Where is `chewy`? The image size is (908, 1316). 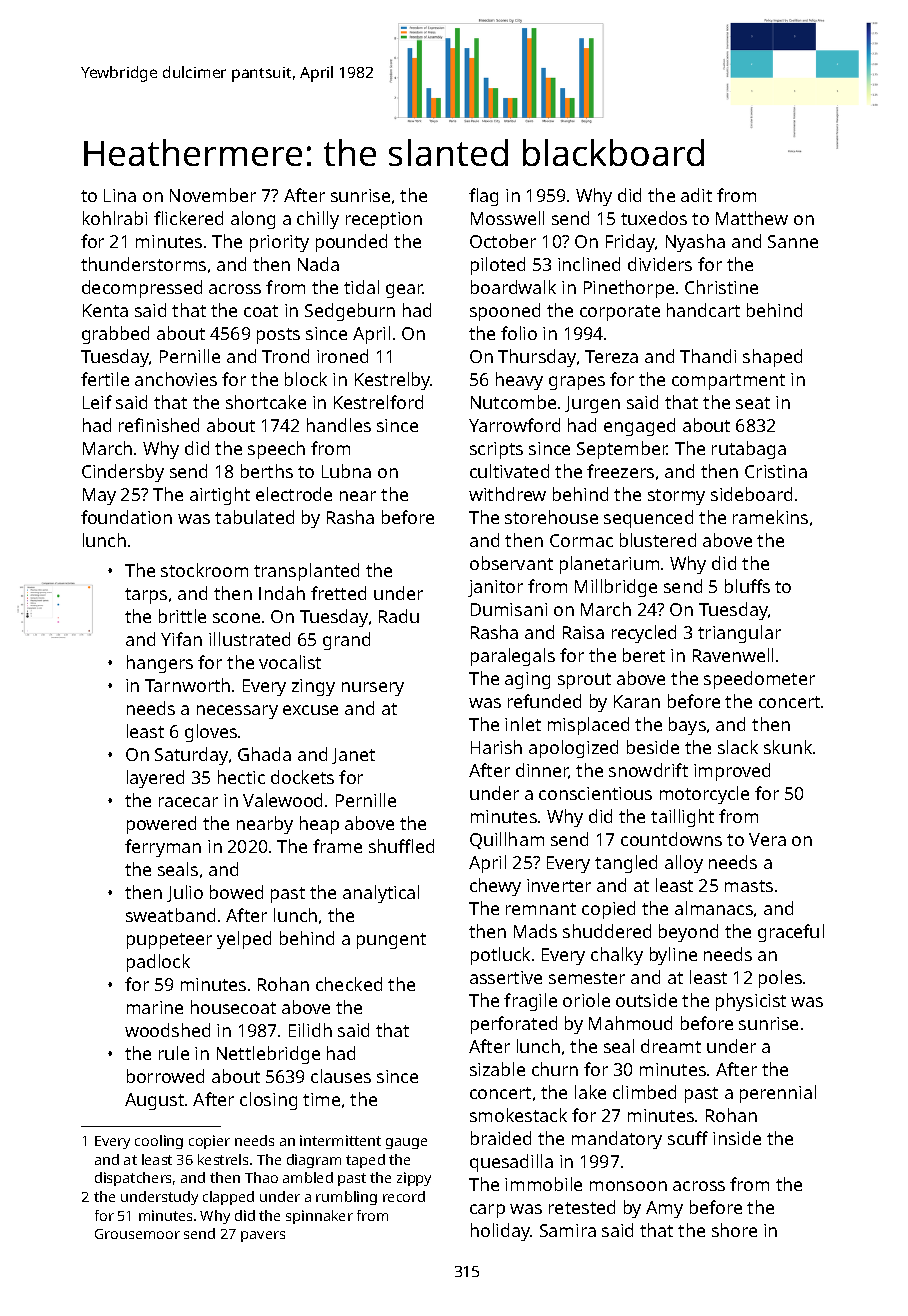
chewy is located at coordinates (495, 887).
